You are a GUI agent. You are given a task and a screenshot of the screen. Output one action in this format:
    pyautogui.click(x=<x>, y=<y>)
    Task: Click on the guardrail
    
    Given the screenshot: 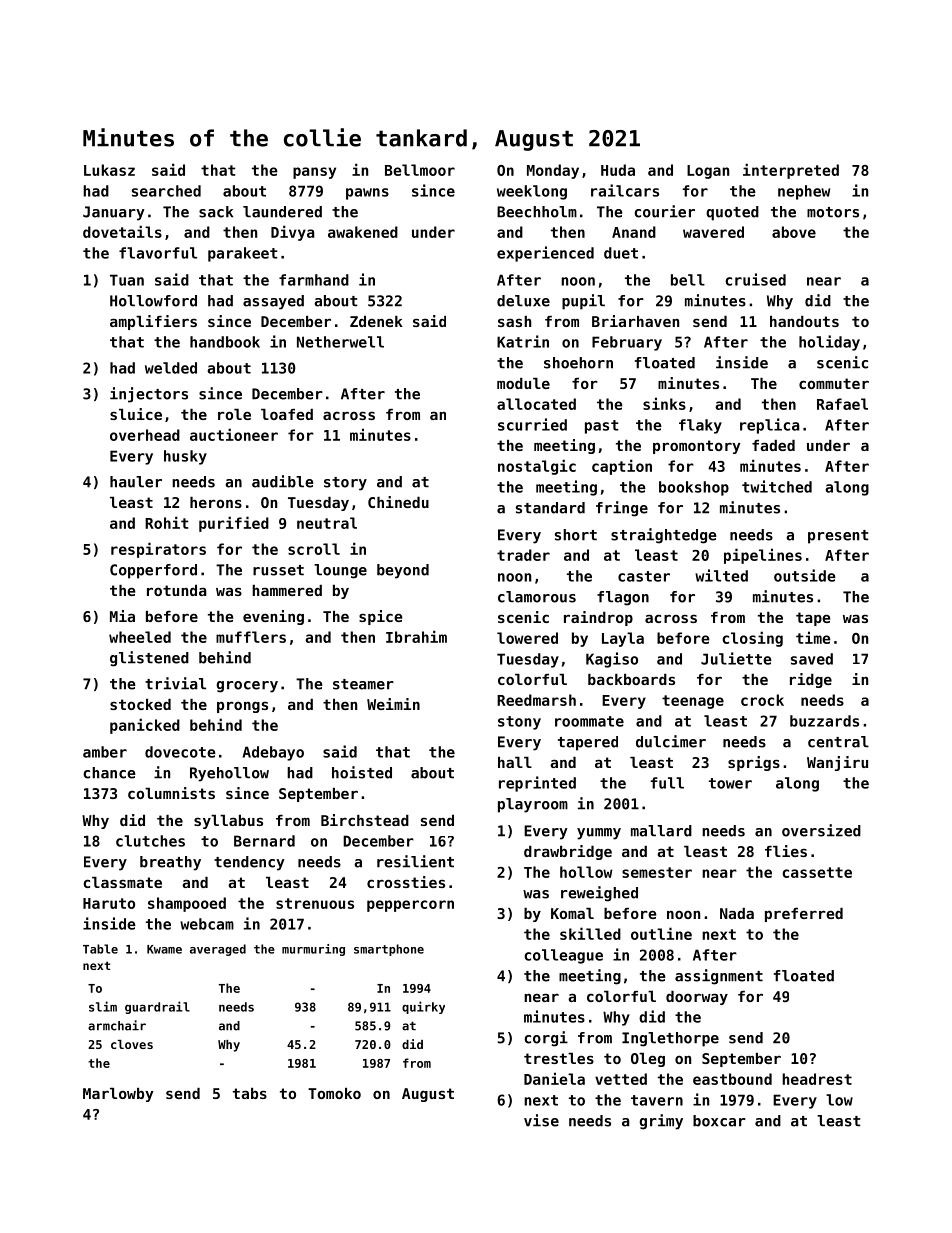 What is the action you would take?
    pyautogui.click(x=157, y=1007)
